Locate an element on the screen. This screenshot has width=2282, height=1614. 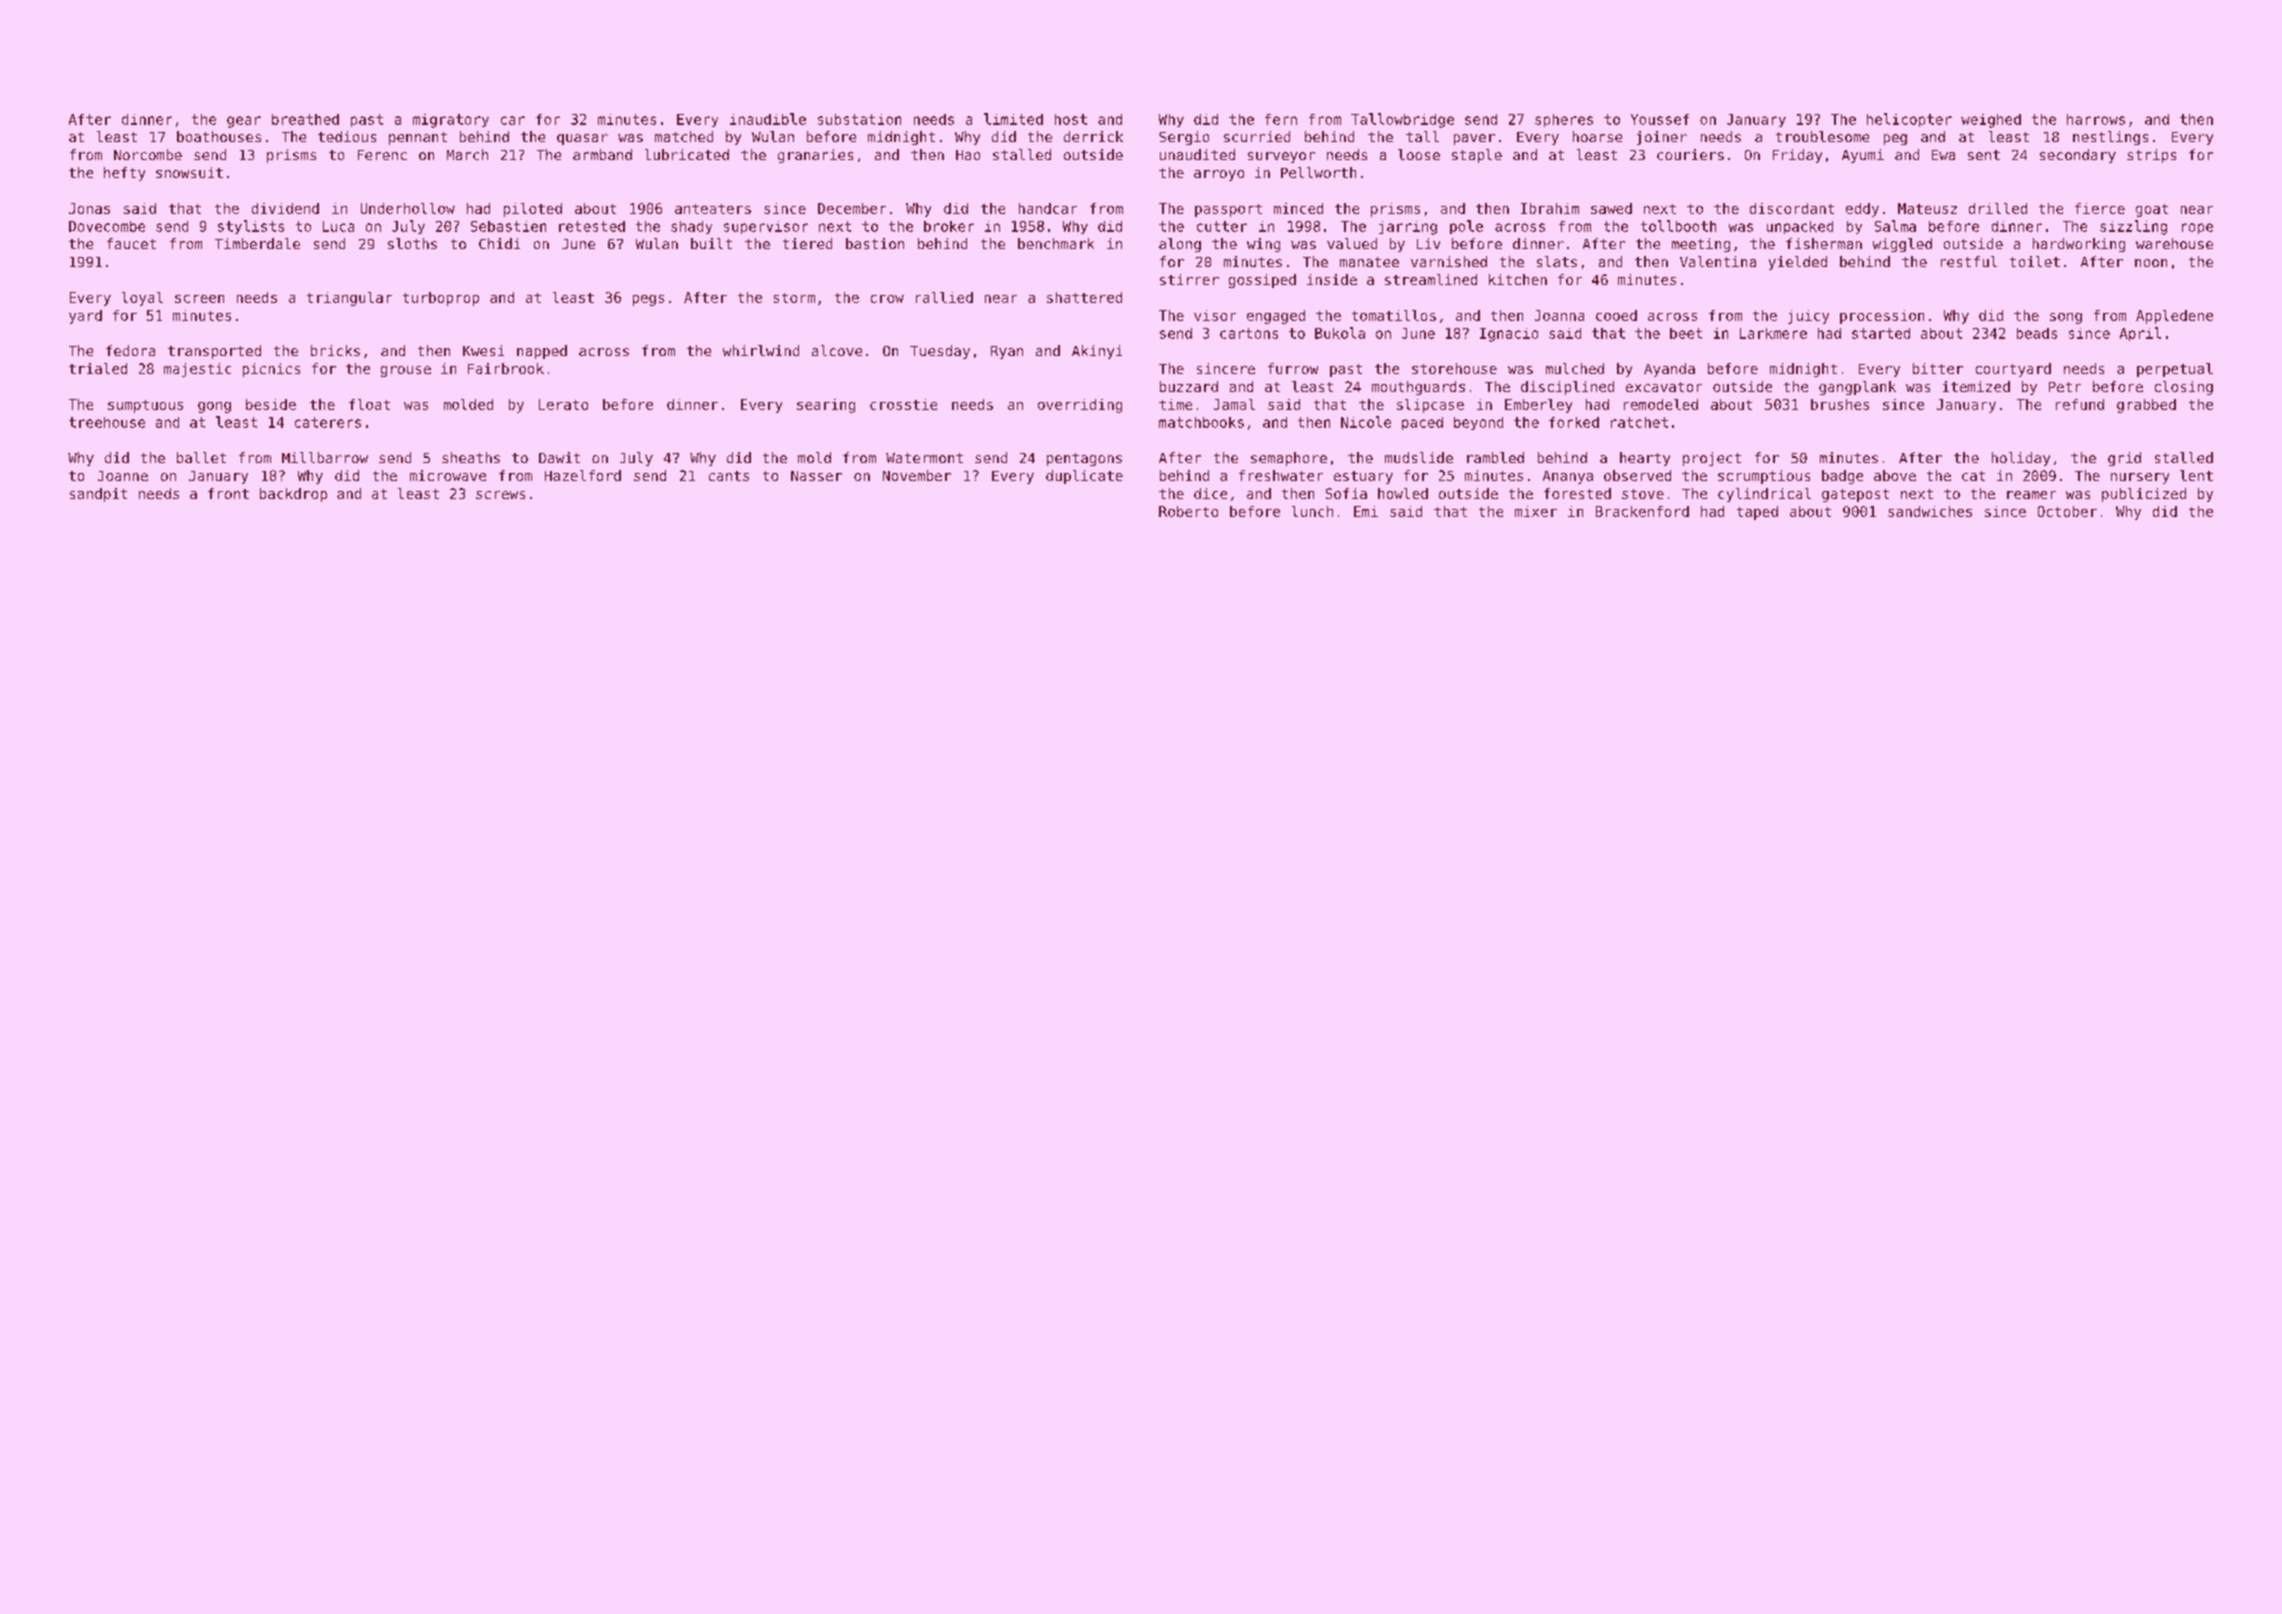
stirrer is located at coordinates (1189, 279).
